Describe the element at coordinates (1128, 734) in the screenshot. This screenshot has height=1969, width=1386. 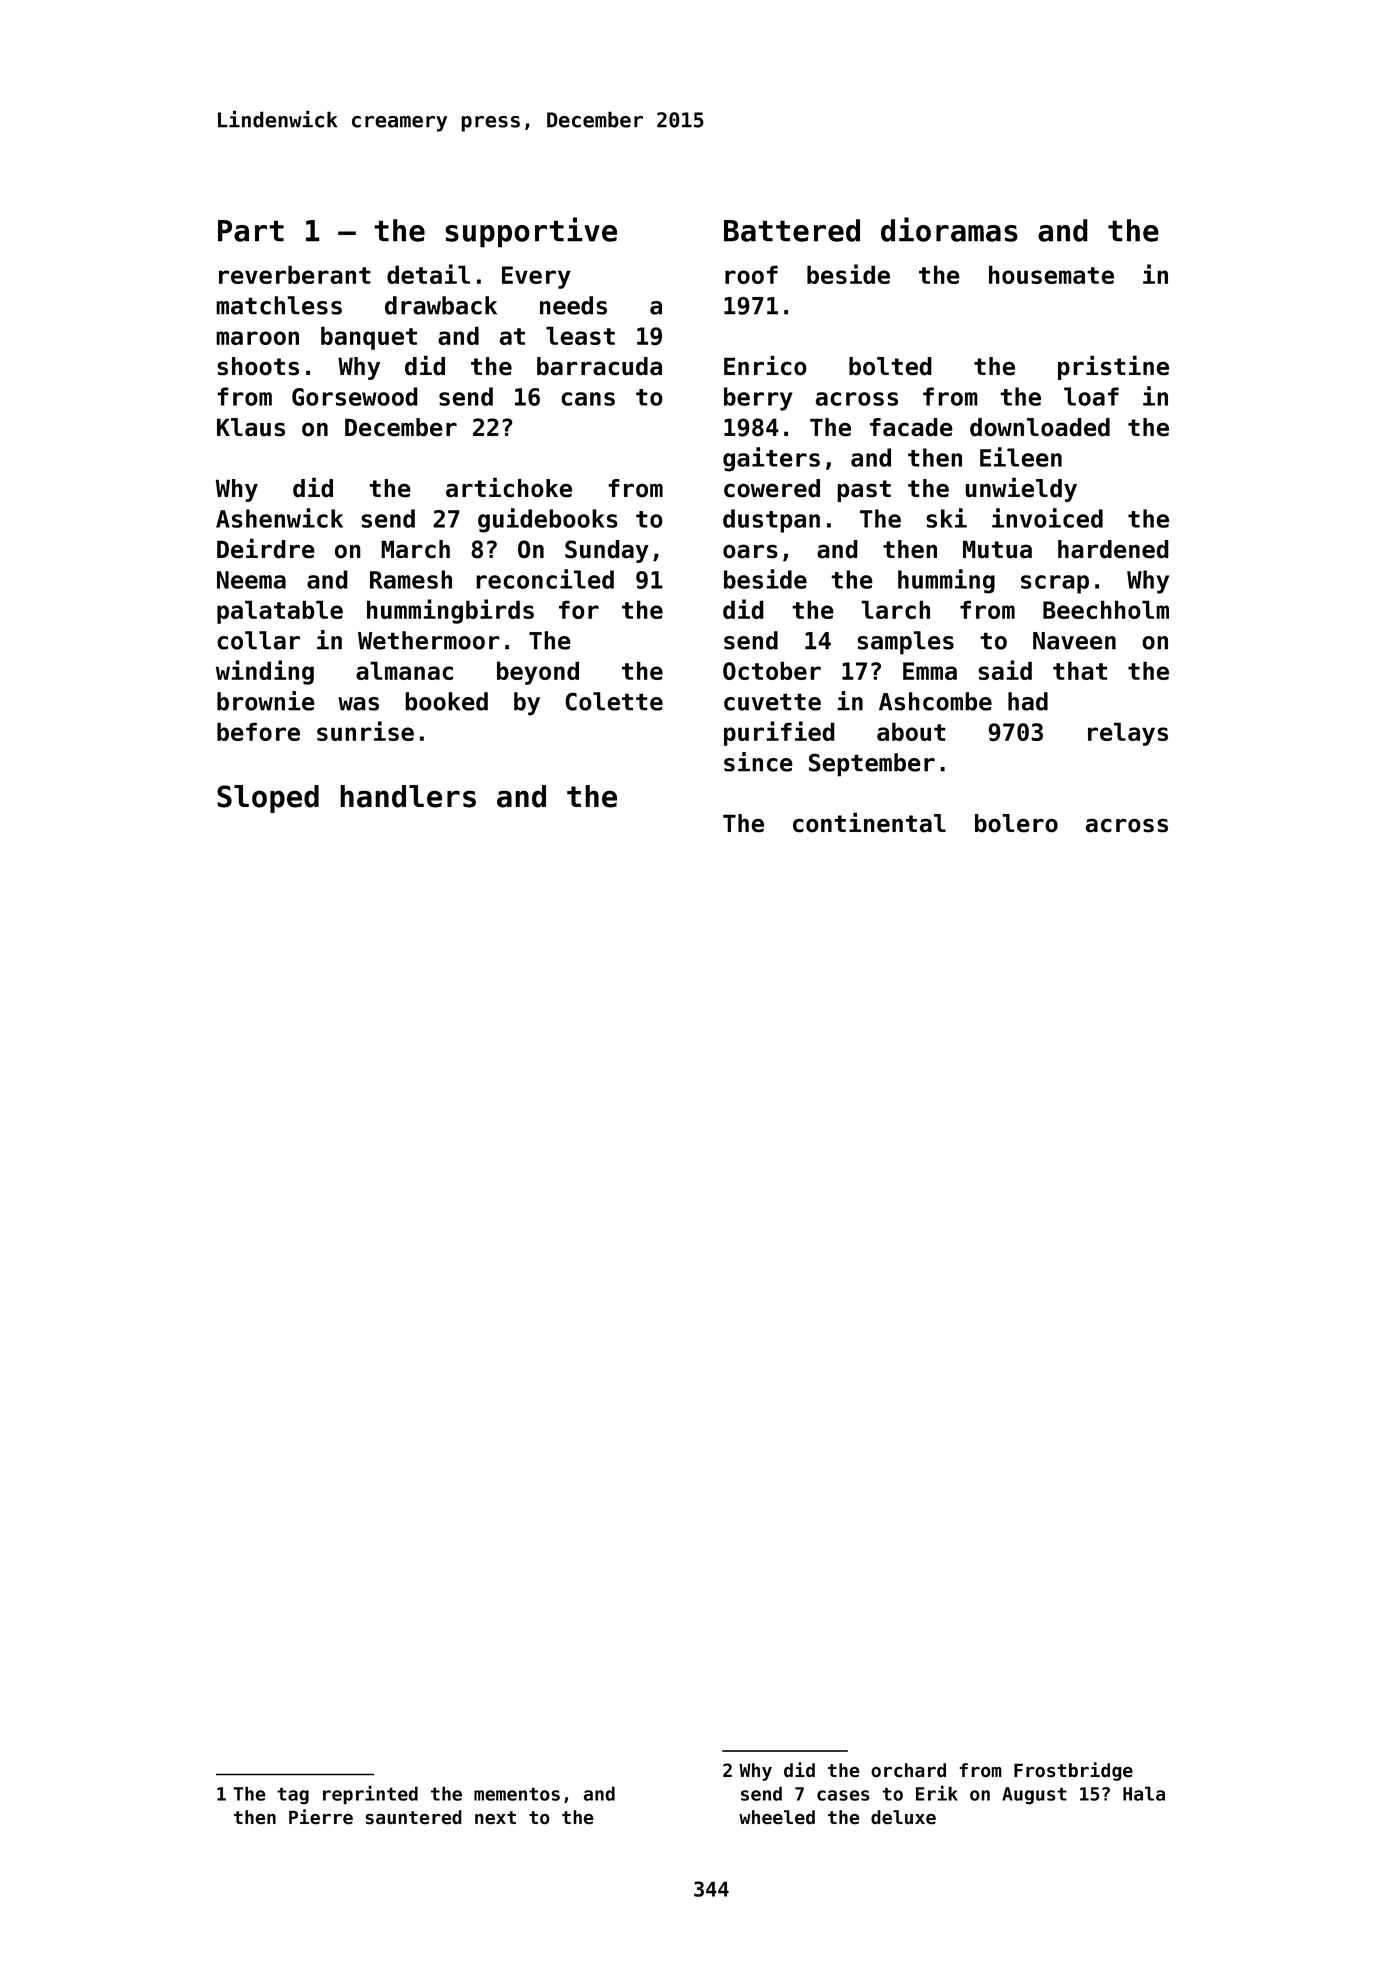
I see `relays` at that location.
